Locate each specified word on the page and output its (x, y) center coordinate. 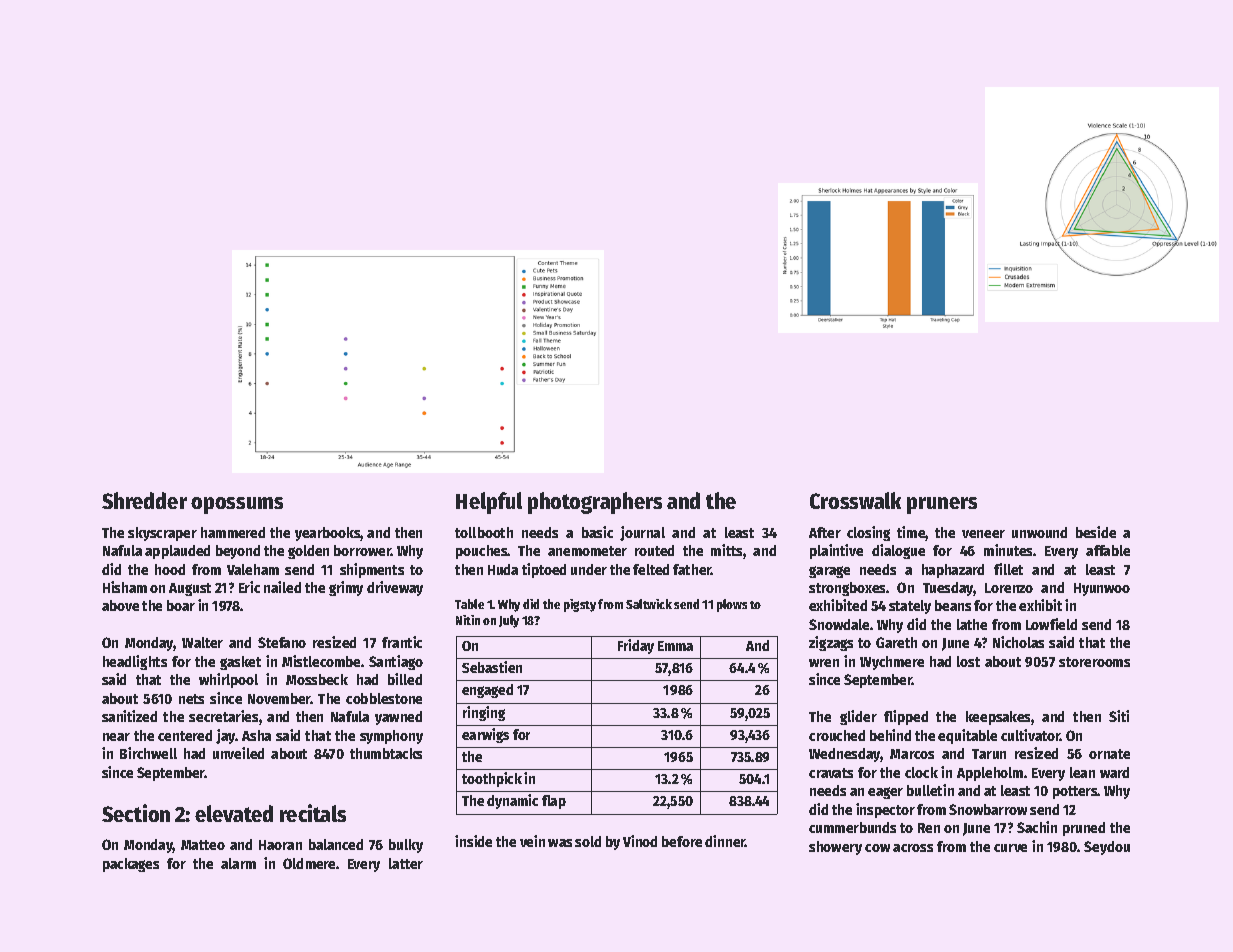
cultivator (1031, 735)
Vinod (640, 841)
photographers (595, 503)
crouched (837, 735)
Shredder (144, 500)
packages (131, 865)
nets (191, 699)
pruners (942, 505)
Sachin (1037, 827)
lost (968, 661)
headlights (135, 662)
